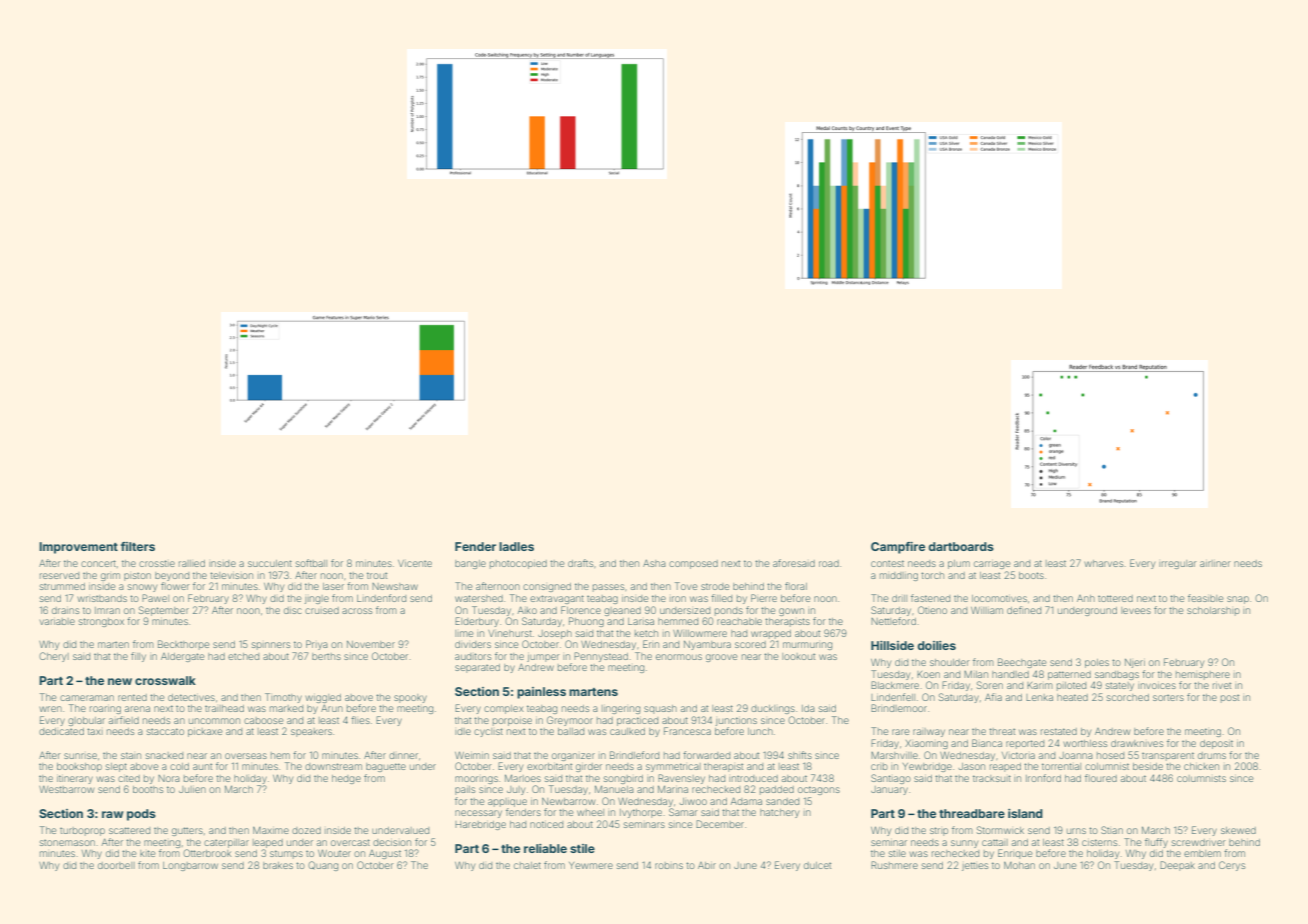 Image resolution: width=1308 pixels, height=924 pixels. What do you see at coordinates (516, 546) in the screenshot?
I see `ladles` at bounding box center [516, 546].
